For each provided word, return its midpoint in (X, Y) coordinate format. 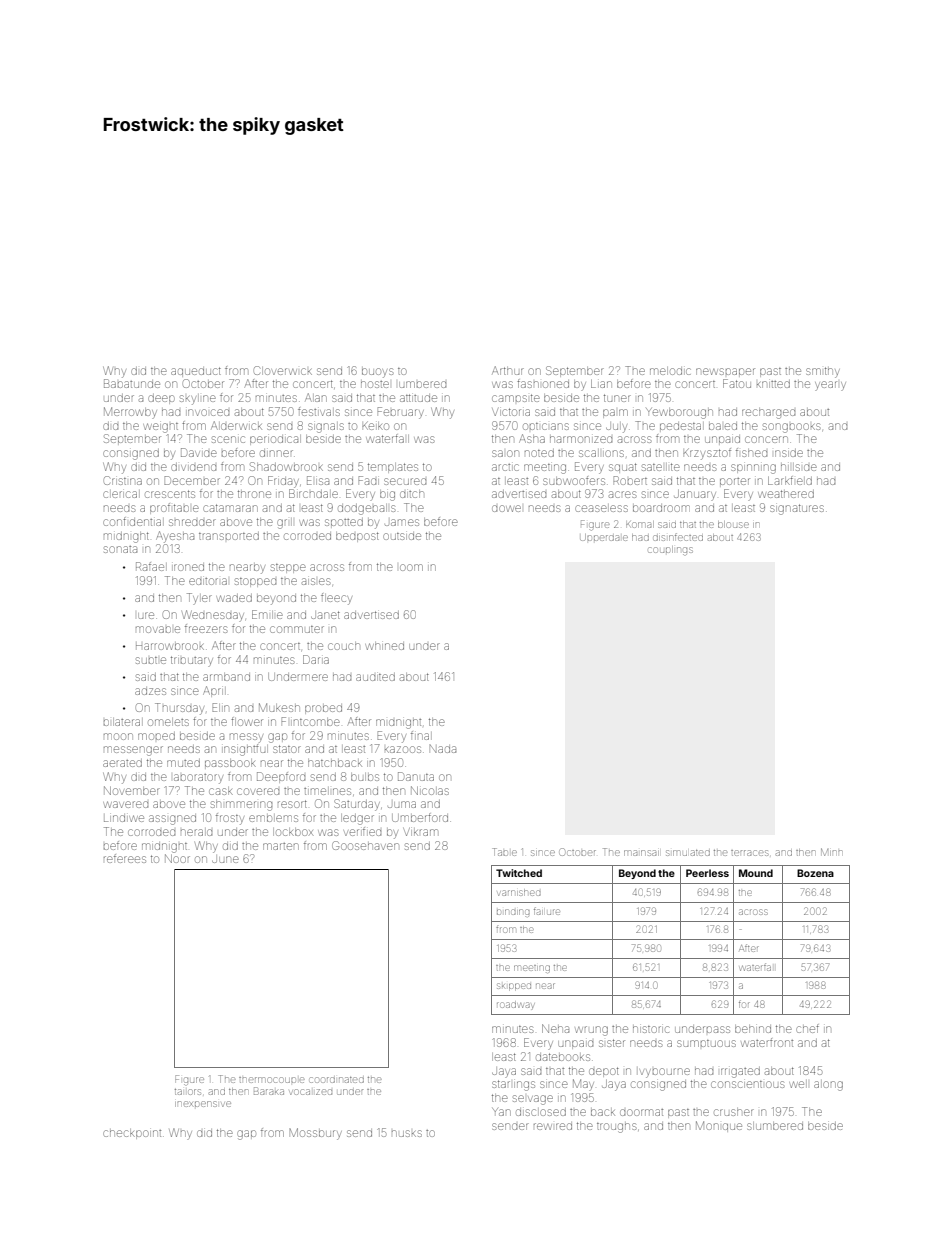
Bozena (815, 873)
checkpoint (132, 1134)
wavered (126, 804)
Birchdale (313, 493)
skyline (198, 400)
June (225, 859)
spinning (753, 469)
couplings (671, 550)
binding (513, 913)
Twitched (519, 873)
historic (651, 1029)
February (400, 413)
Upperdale (604, 537)
